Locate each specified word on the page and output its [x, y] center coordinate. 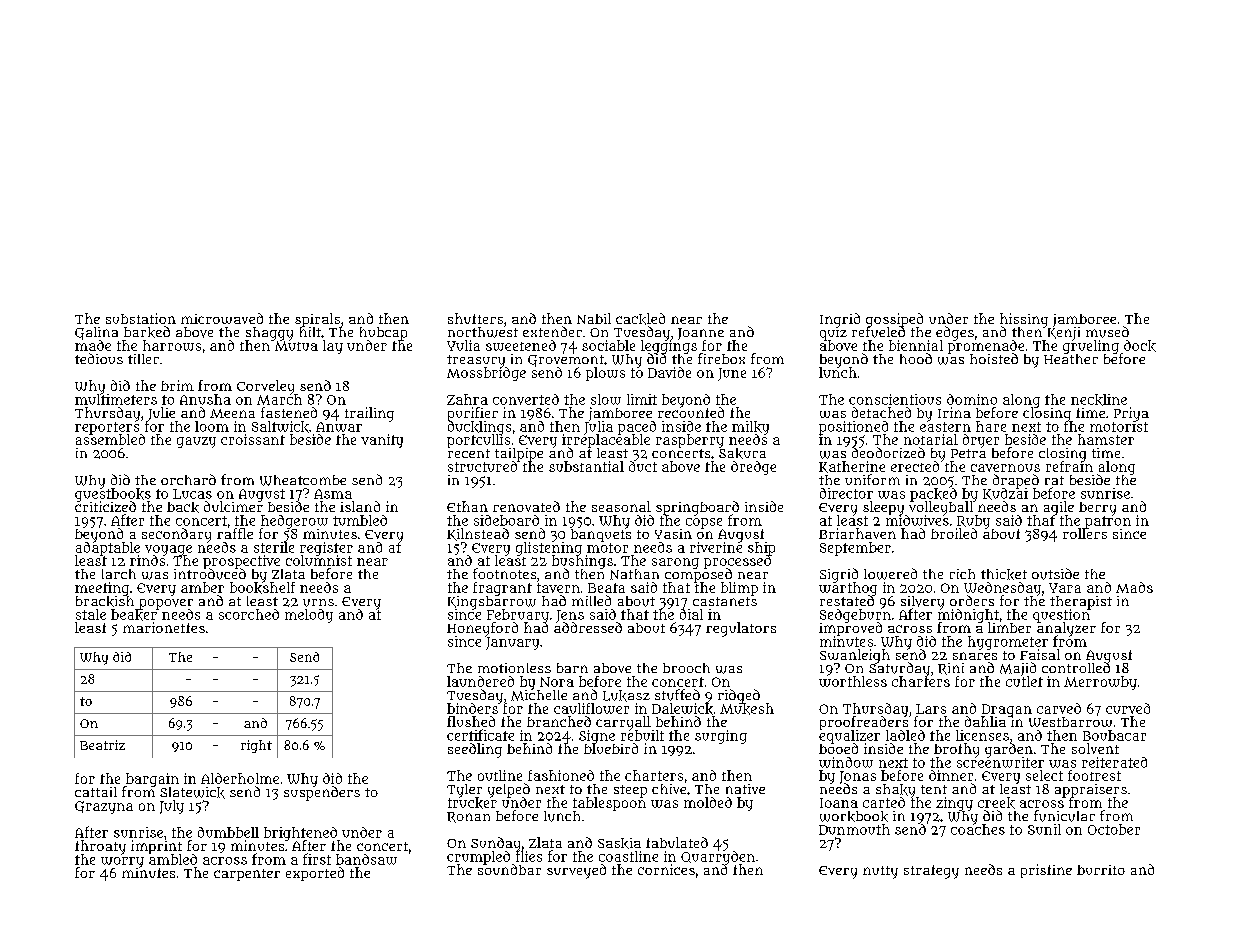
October [1114, 829]
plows [605, 374]
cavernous [1005, 468]
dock [1140, 346]
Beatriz [102, 745]
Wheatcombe [303, 480]
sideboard [506, 520]
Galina [96, 333]
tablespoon [609, 804]
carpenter [247, 875]
